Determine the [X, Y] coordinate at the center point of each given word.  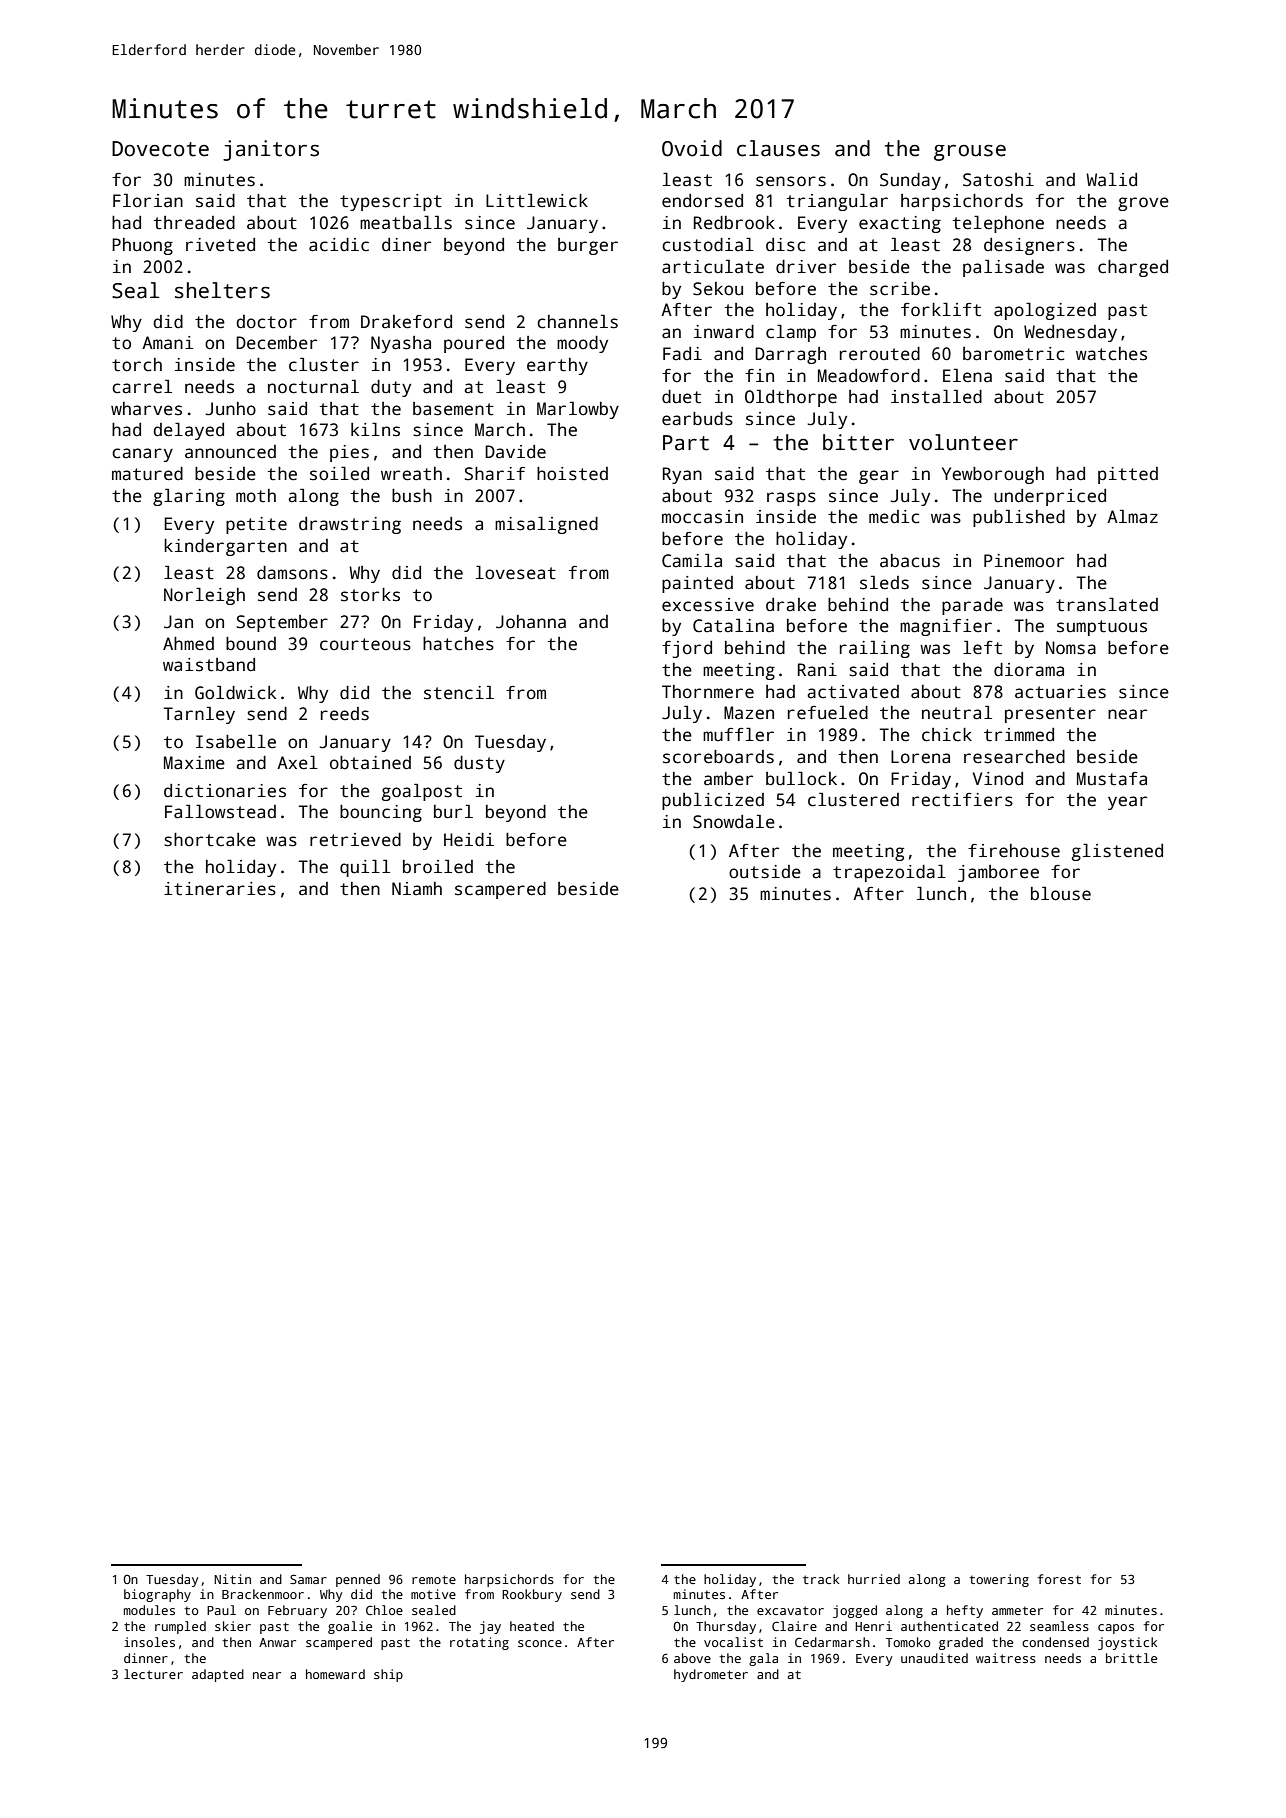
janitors [271, 150]
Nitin [232, 1579]
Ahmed [188, 644]
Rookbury [532, 1595]
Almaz [1132, 516]
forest [1059, 1579]
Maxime [194, 763]
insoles [149, 1642]
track [821, 1579]
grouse [970, 152]
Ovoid [692, 148]
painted [697, 584]
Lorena [920, 757]
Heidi [469, 839]
